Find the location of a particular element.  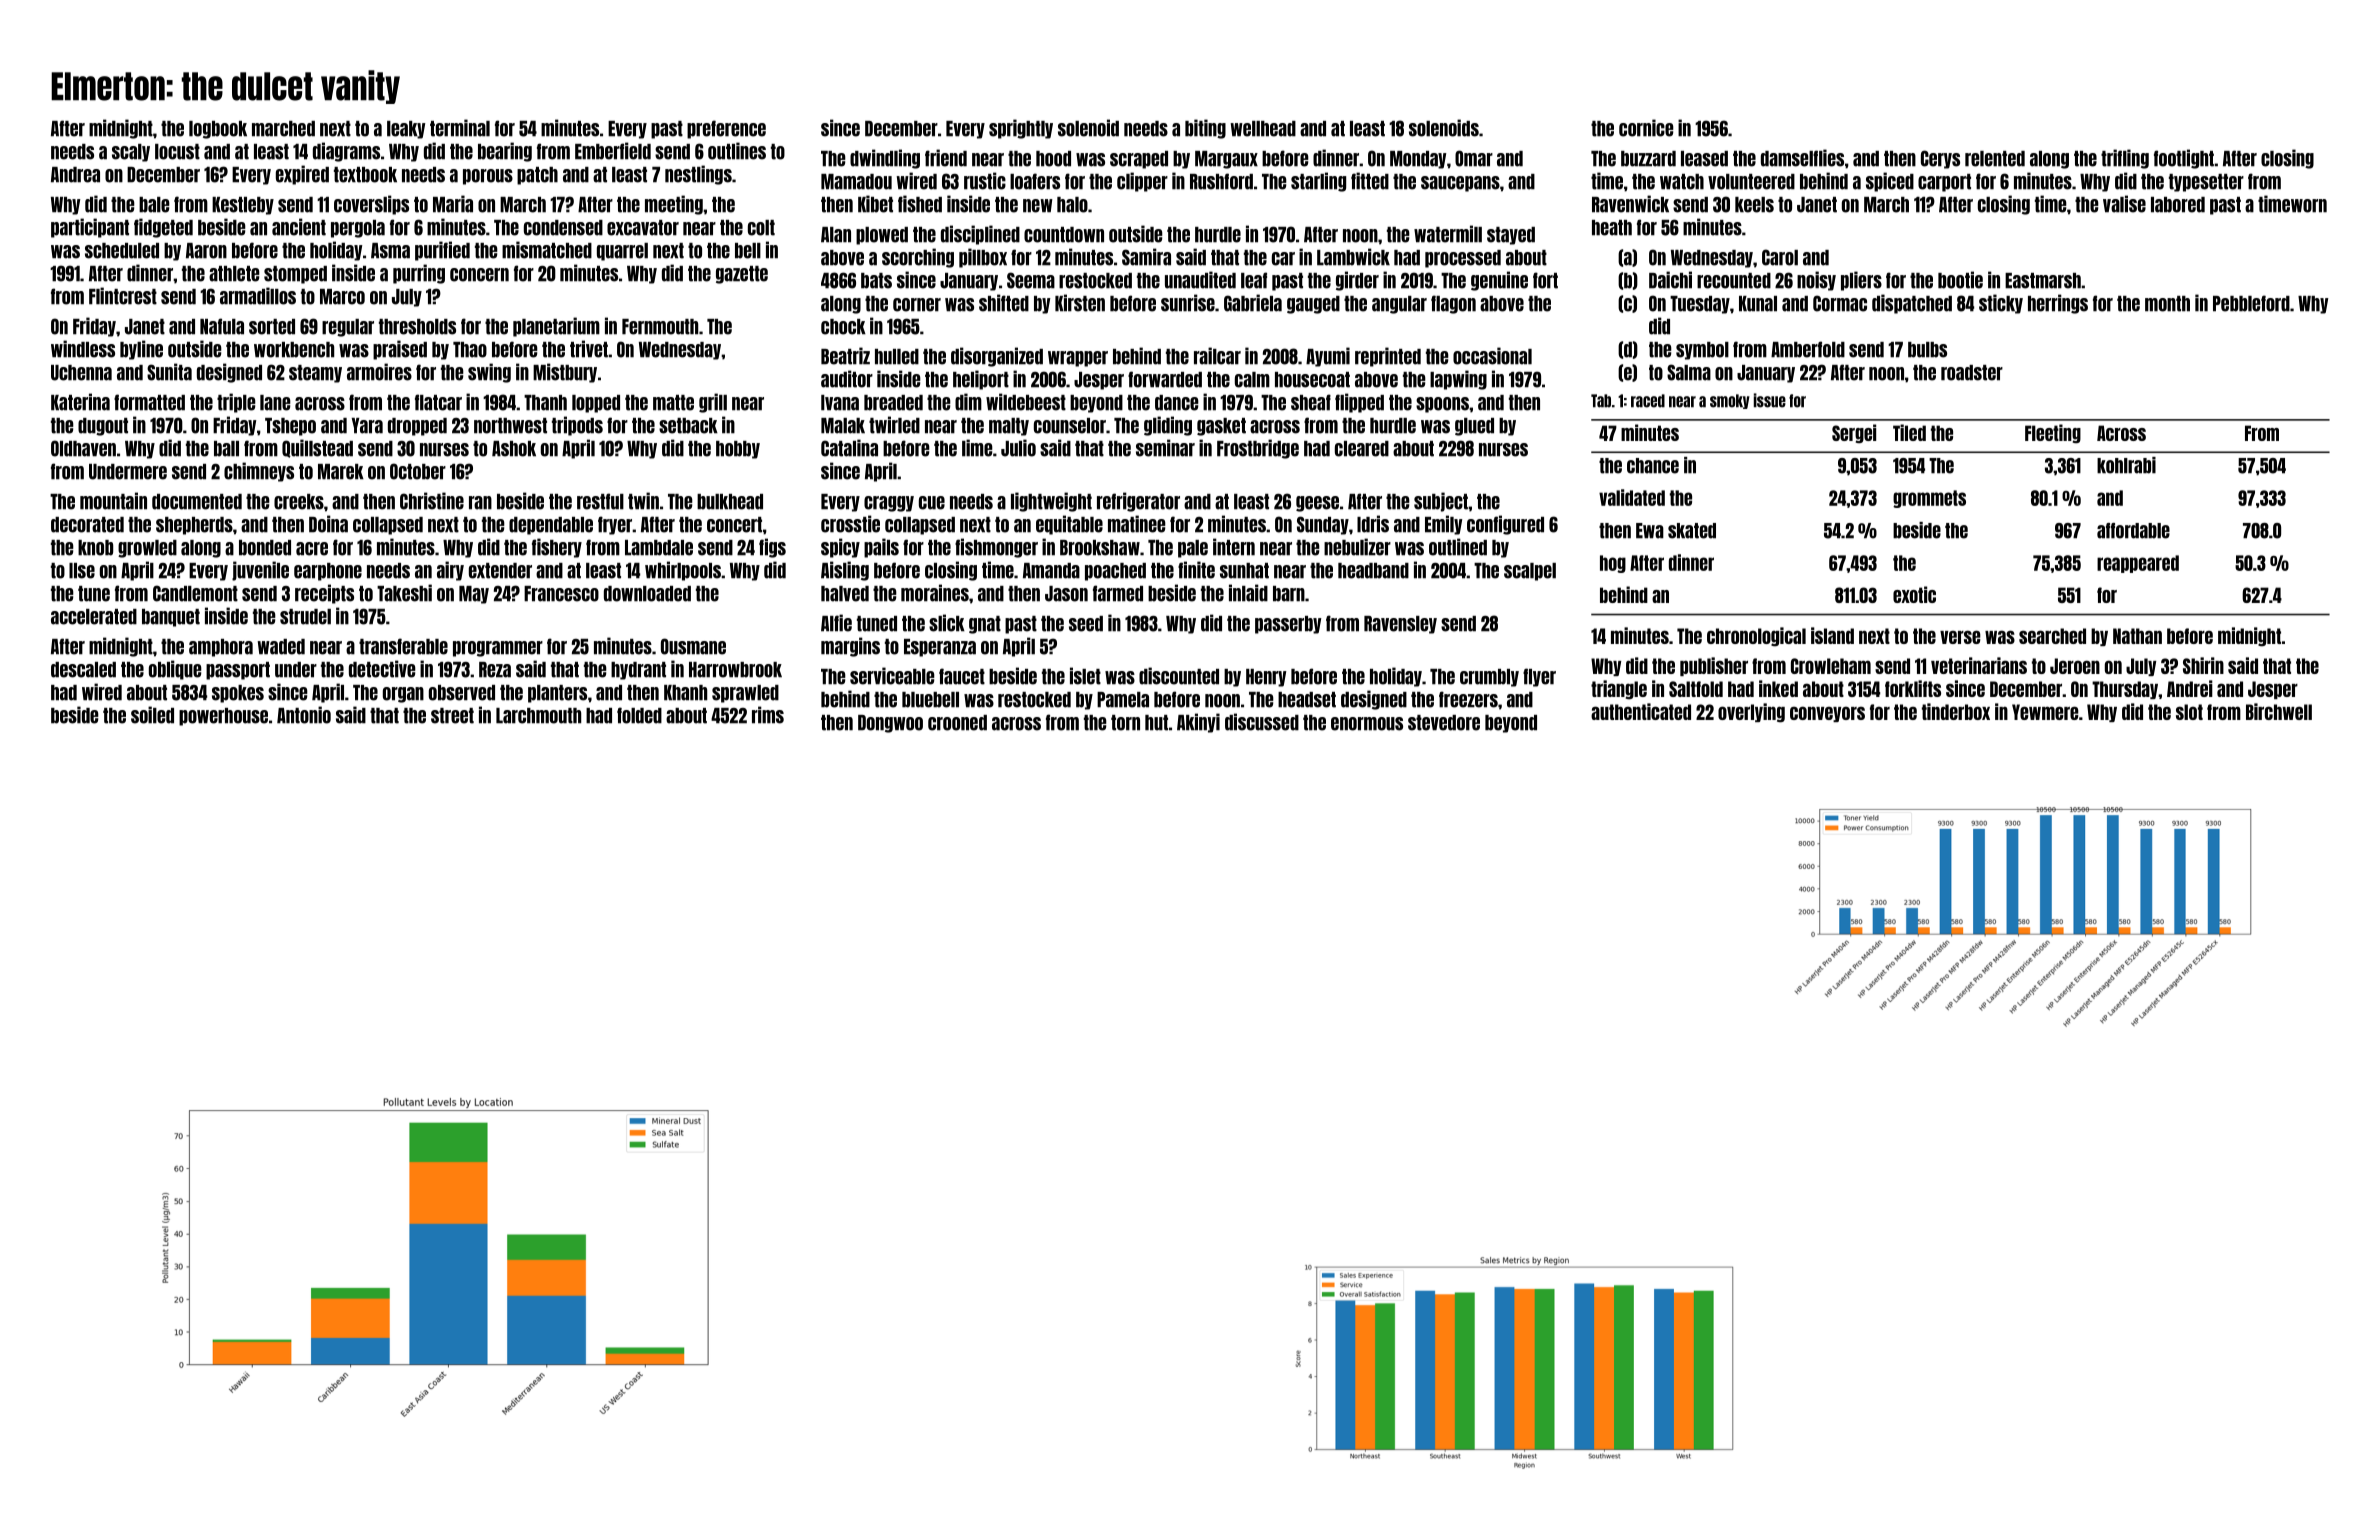

Shirin is located at coordinates (2203, 665).
